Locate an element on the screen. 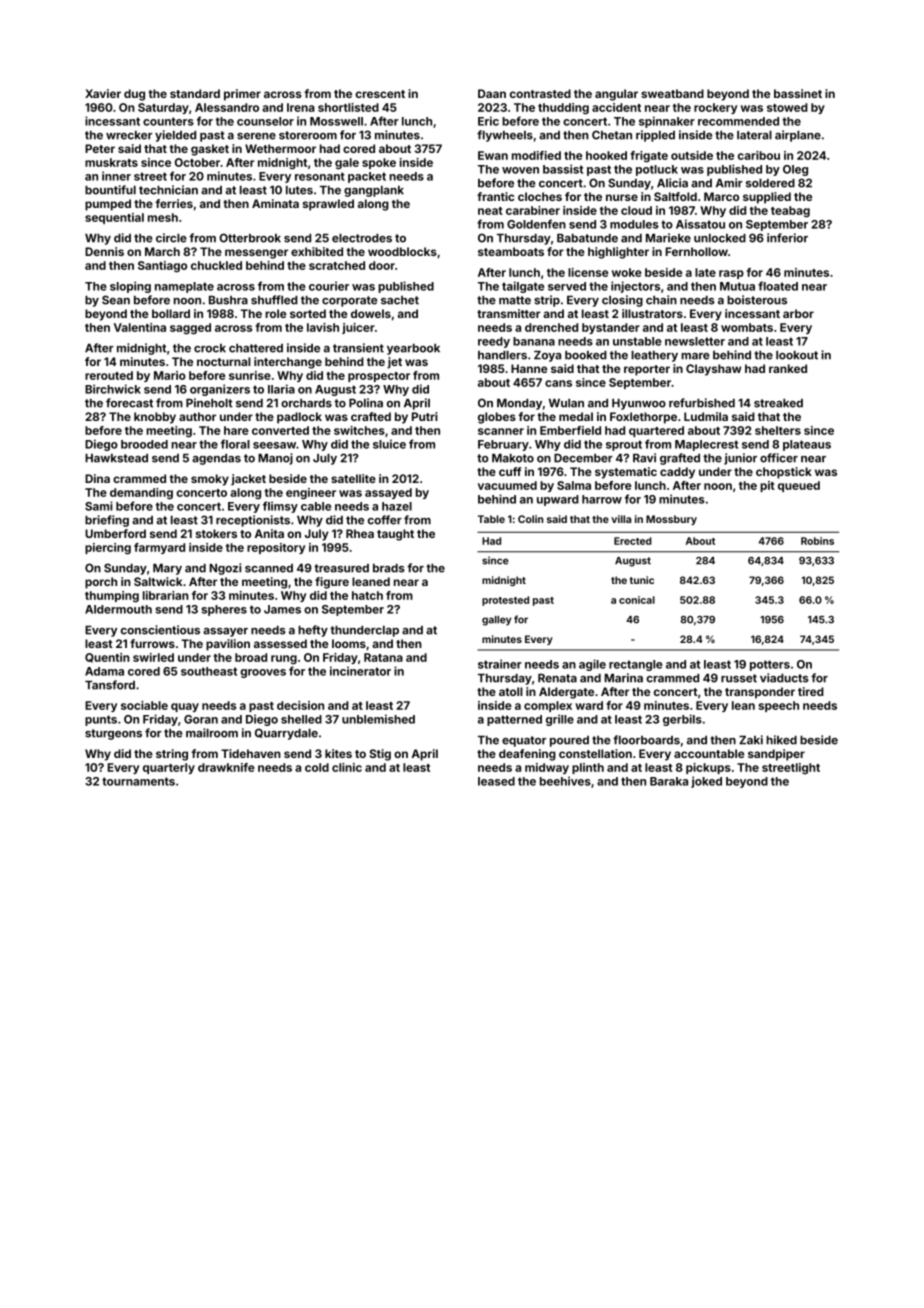 This screenshot has width=924, height=1308. Xavier is located at coordinates (103, 93).
